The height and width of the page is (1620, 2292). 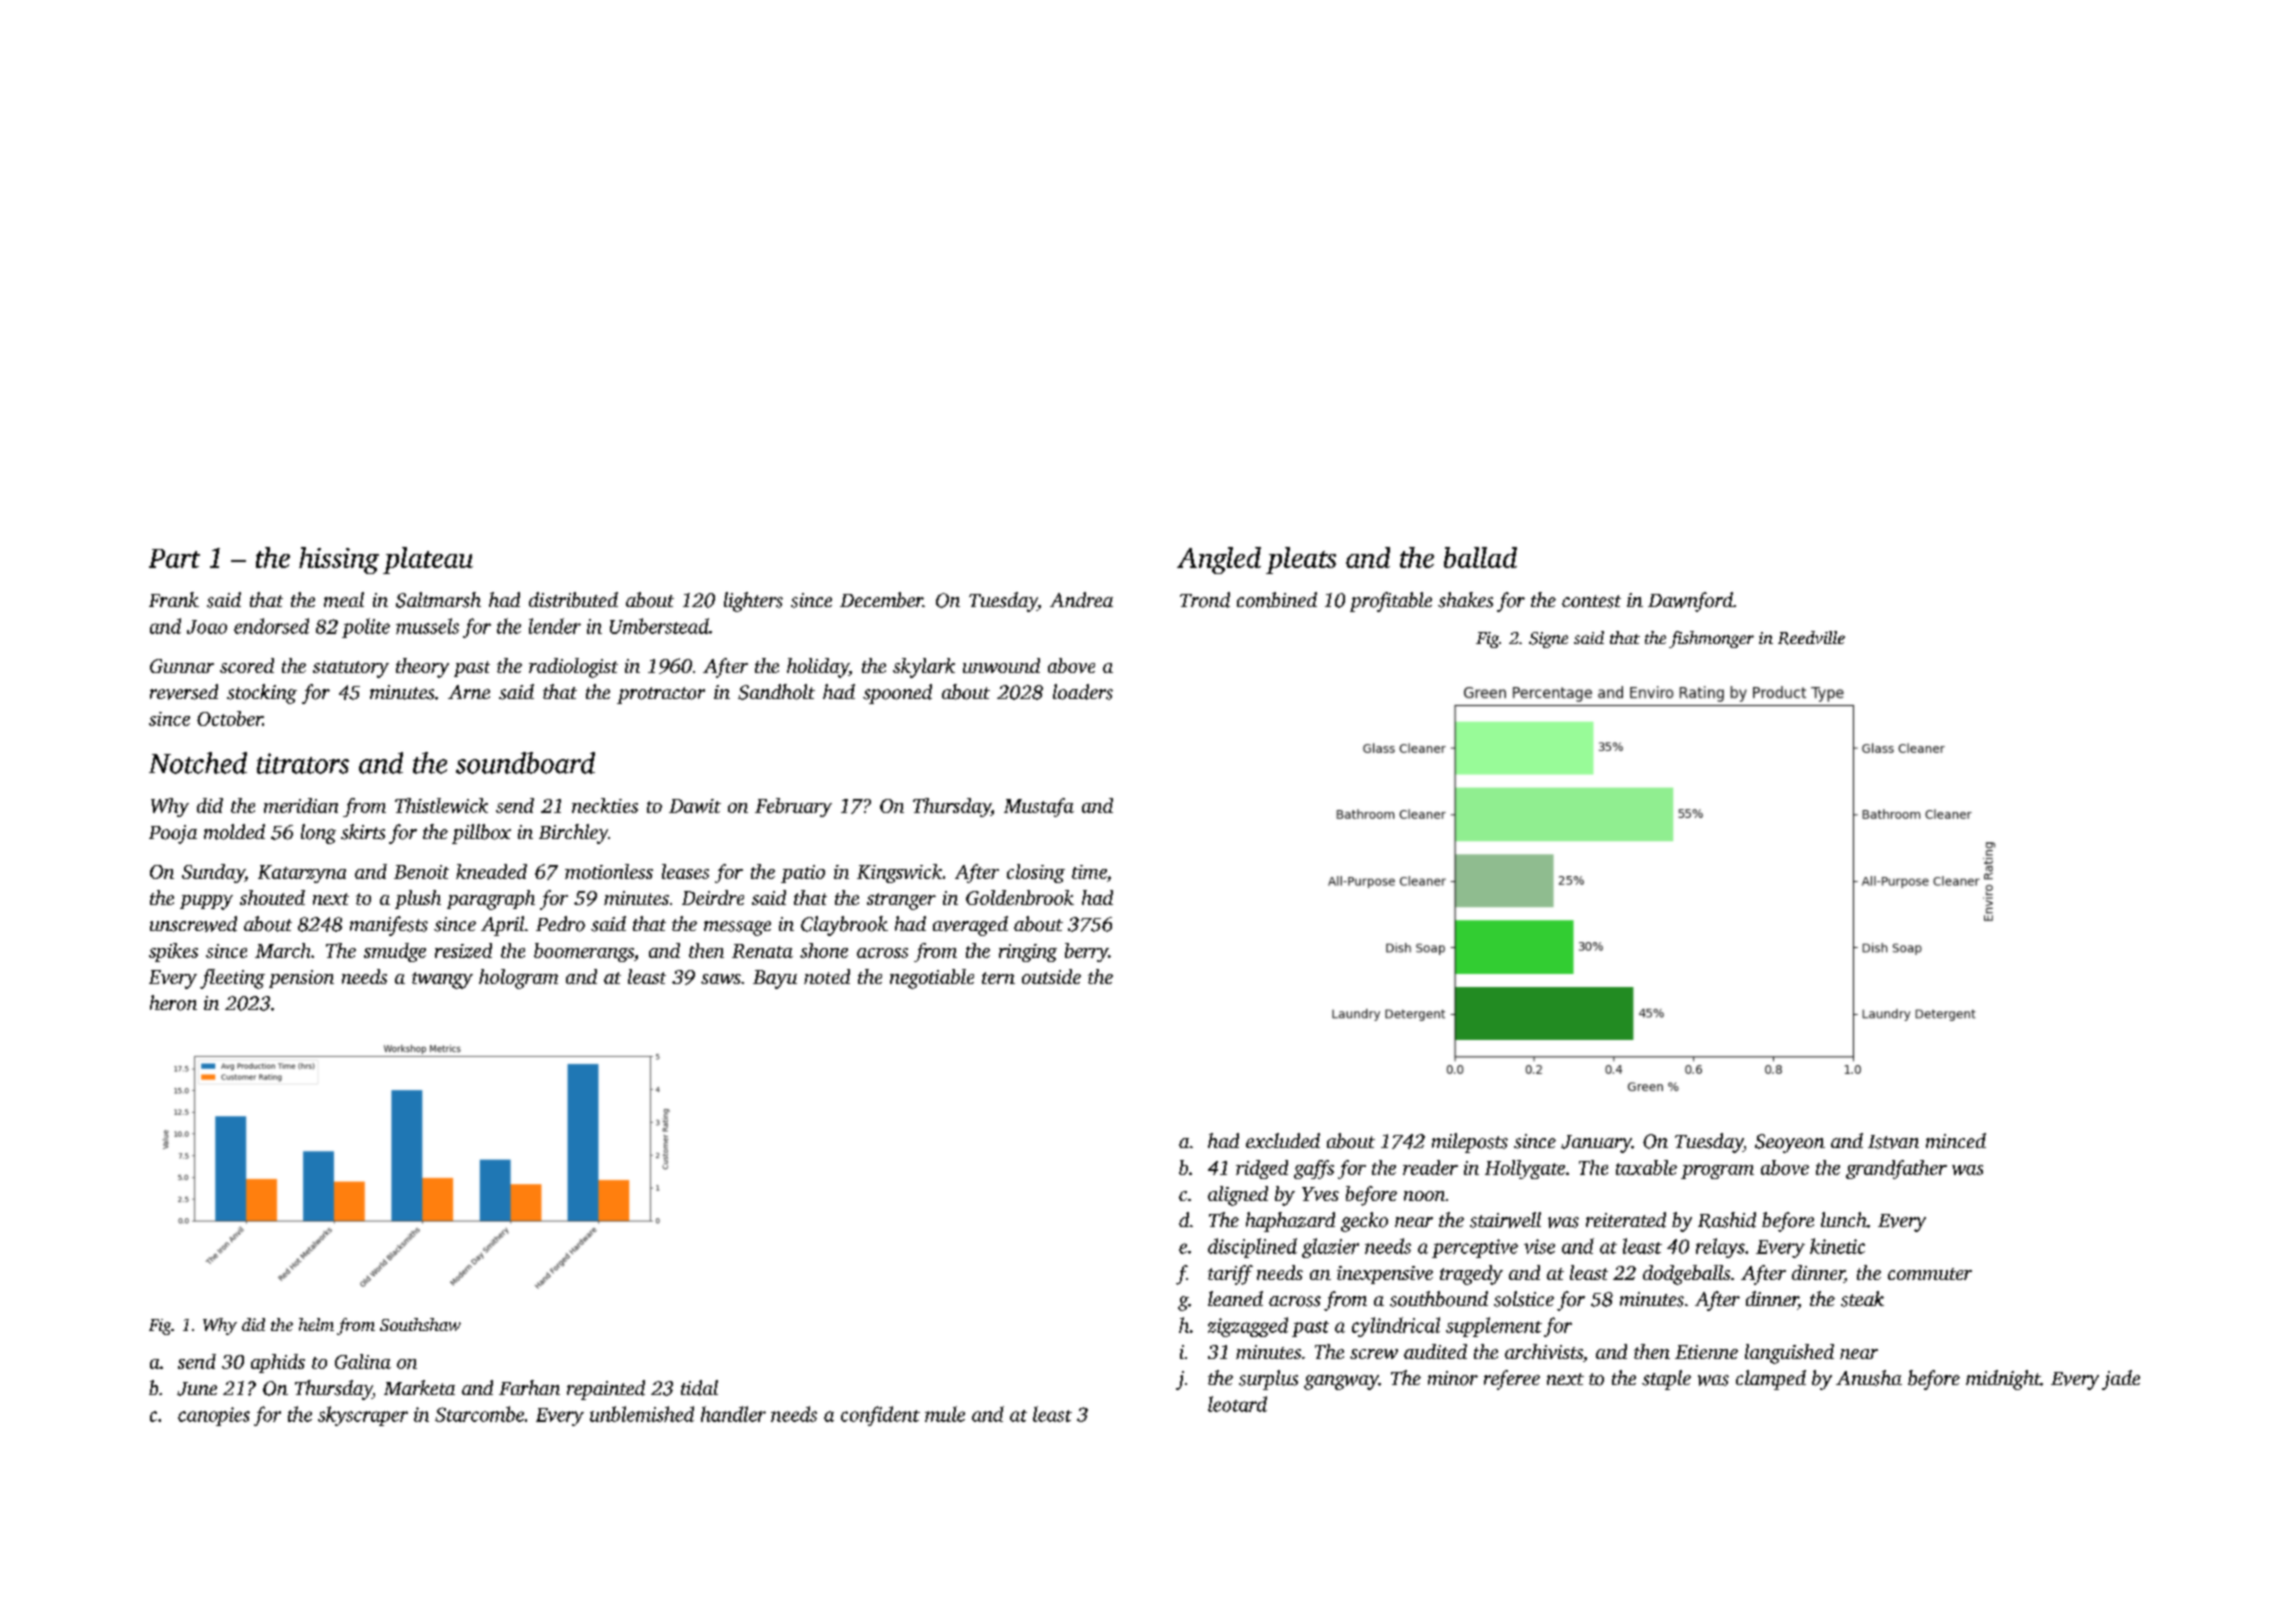 What do you see at coordinates (1956, 1141) in the page?
I see `minced` at bounding box center [1956, 1141].
